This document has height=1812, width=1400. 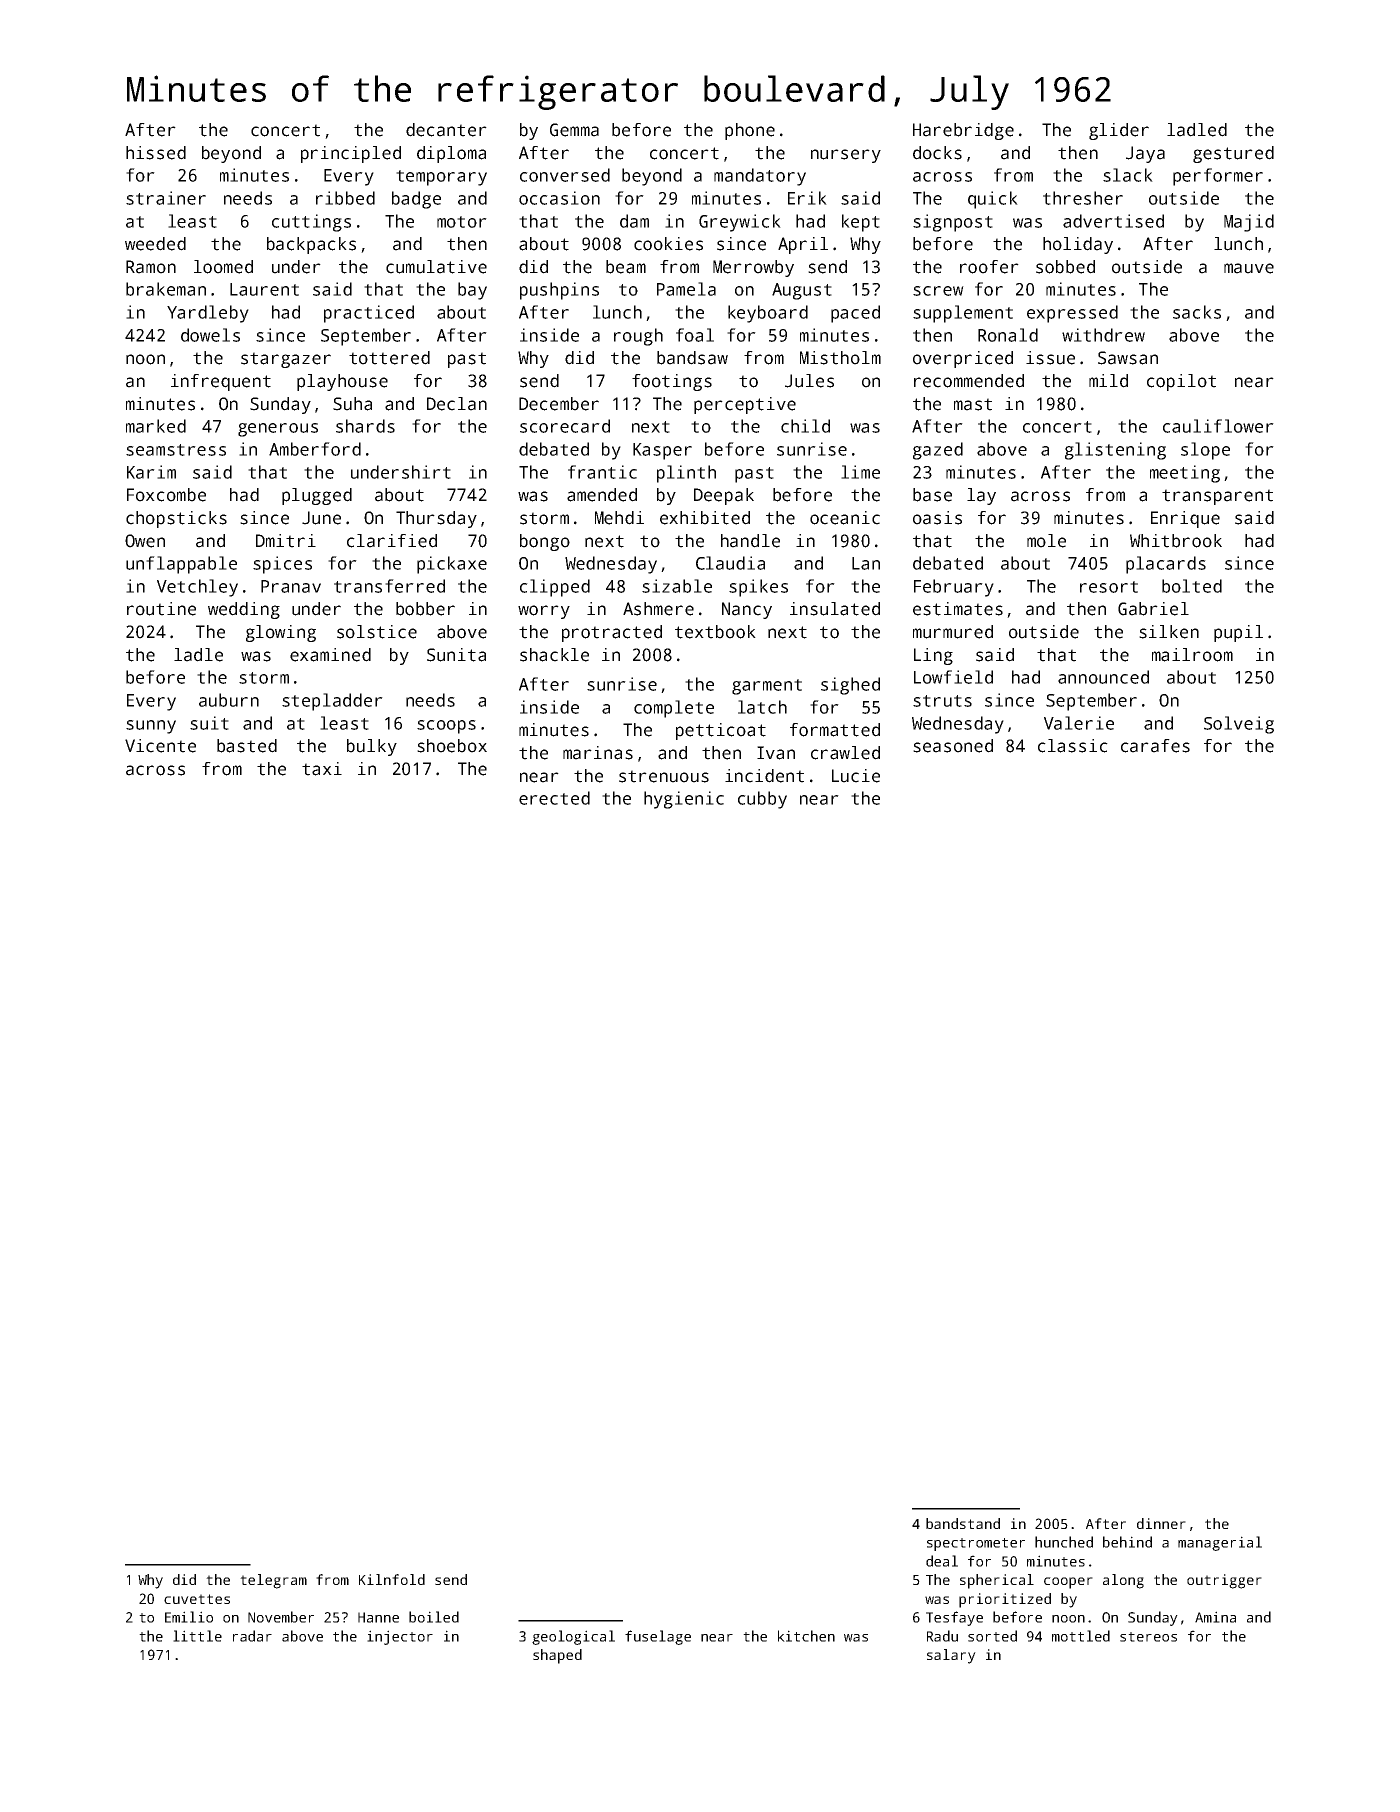 I want to click on mild, so click(x=1108, y=381).
